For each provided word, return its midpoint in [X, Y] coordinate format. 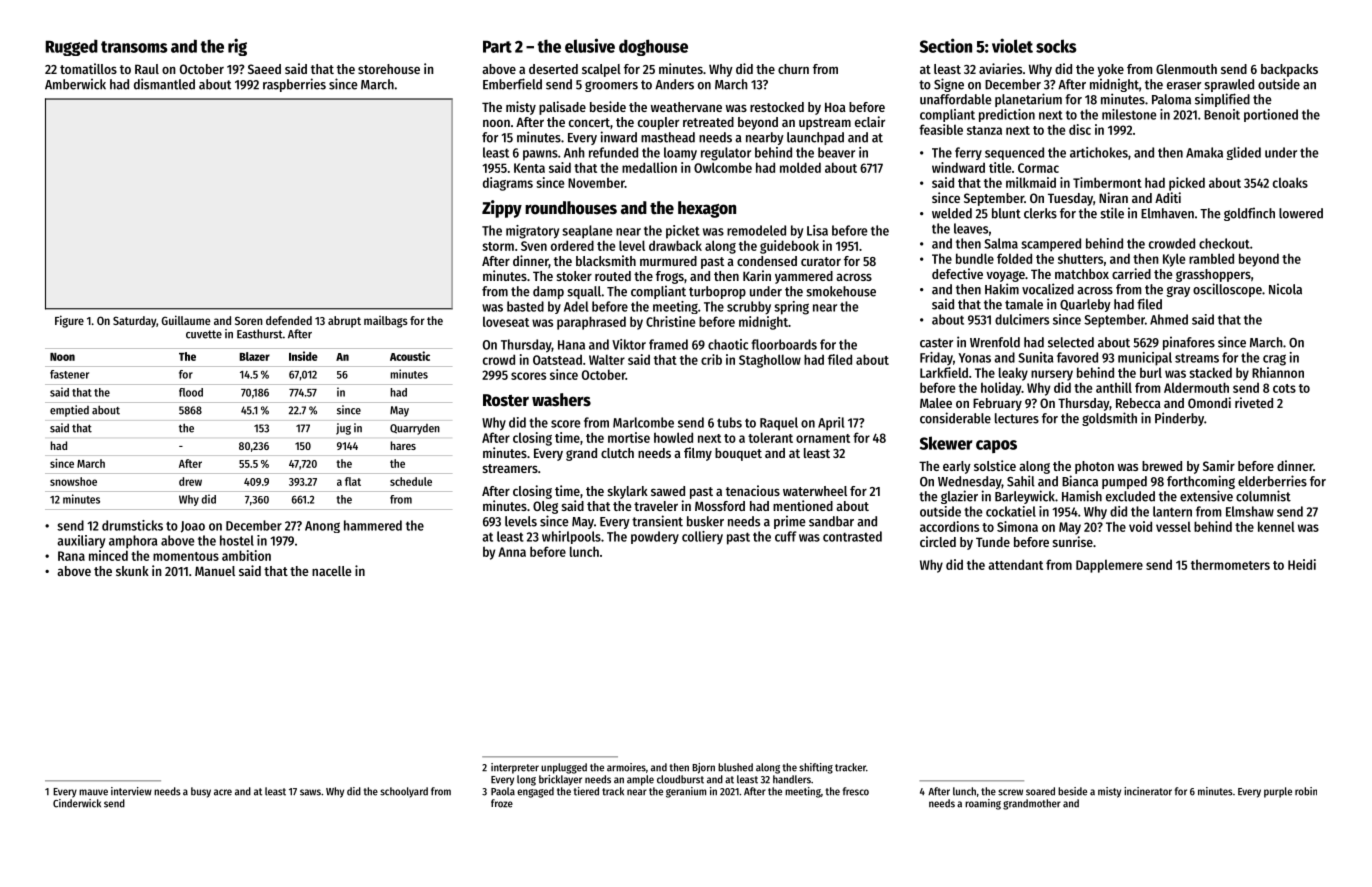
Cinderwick [77, 803]
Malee [936, 403]
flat [353, 481]
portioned [1271, 115]
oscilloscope [1227, 290]
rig [237, 47]
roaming [983, 804]
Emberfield [512, 84]
